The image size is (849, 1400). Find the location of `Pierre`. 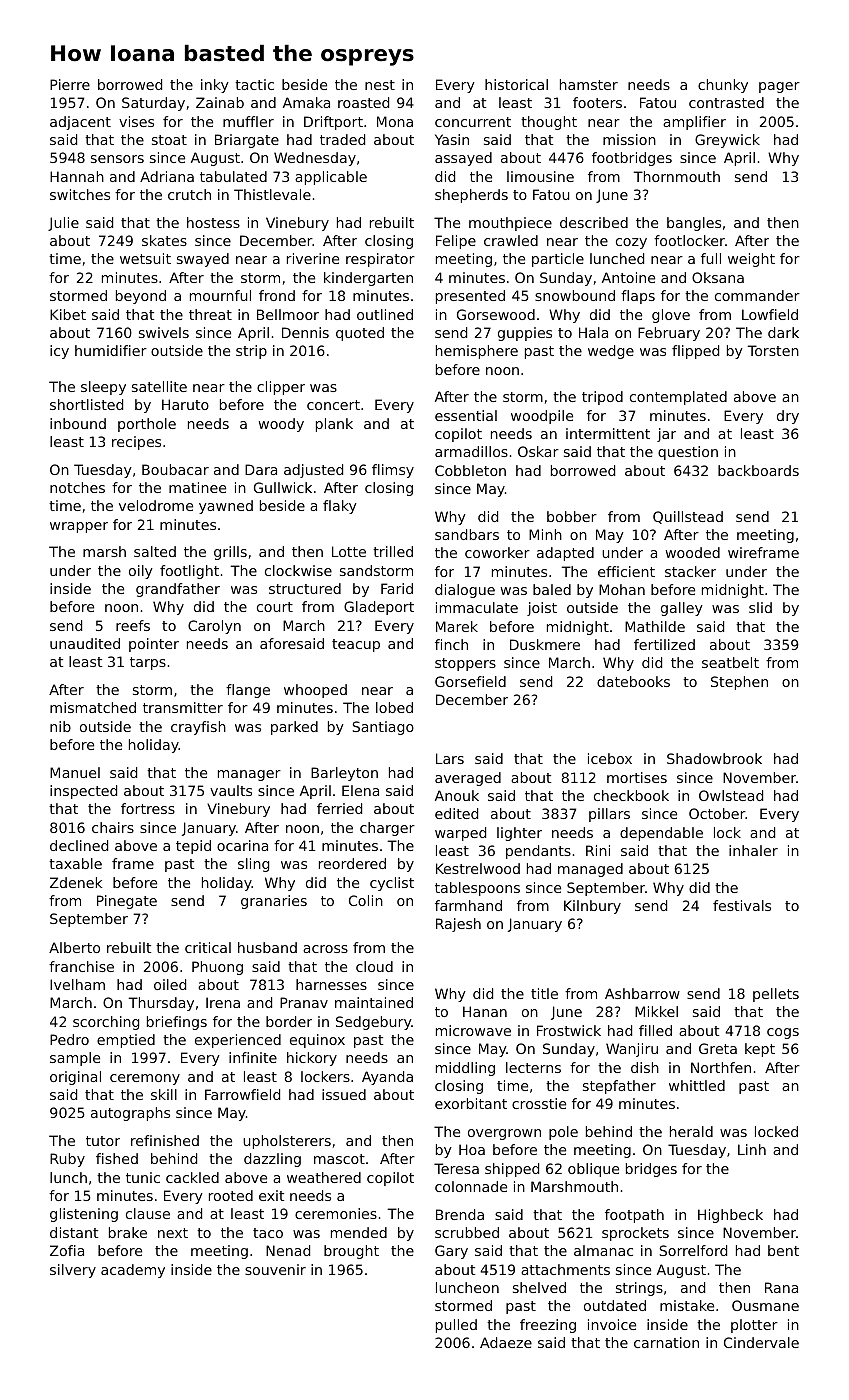

Pierre is located at coordinates (70, 84).
